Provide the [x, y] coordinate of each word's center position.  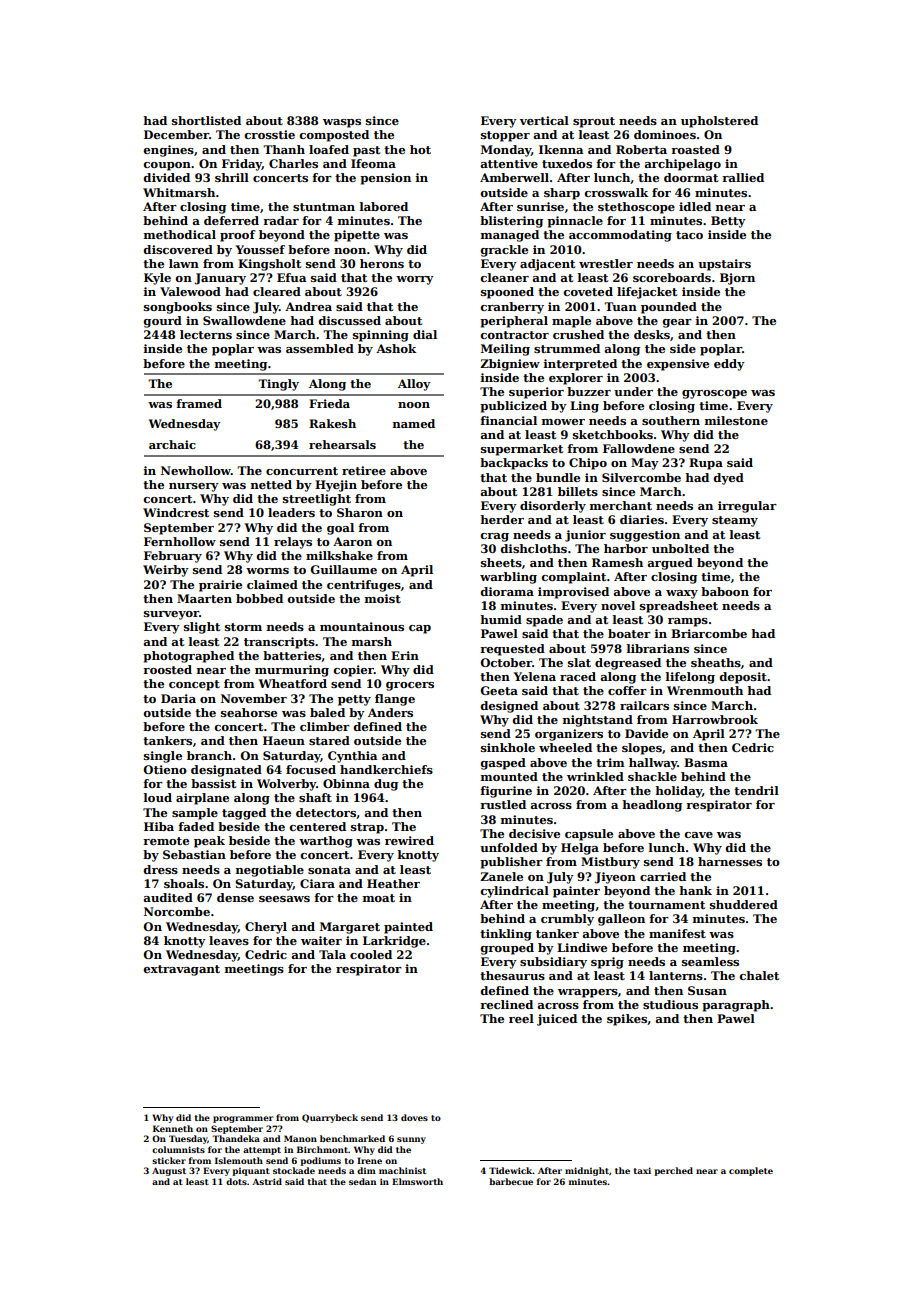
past [366, 151]
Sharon [360, 512]
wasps [342, 123]
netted [271, 484]
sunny [411, 1140]
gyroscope [714, 394]
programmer [243, 1119]
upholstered [719, 122]
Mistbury [610, 863]
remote [166, 841]
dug [386, 785]
